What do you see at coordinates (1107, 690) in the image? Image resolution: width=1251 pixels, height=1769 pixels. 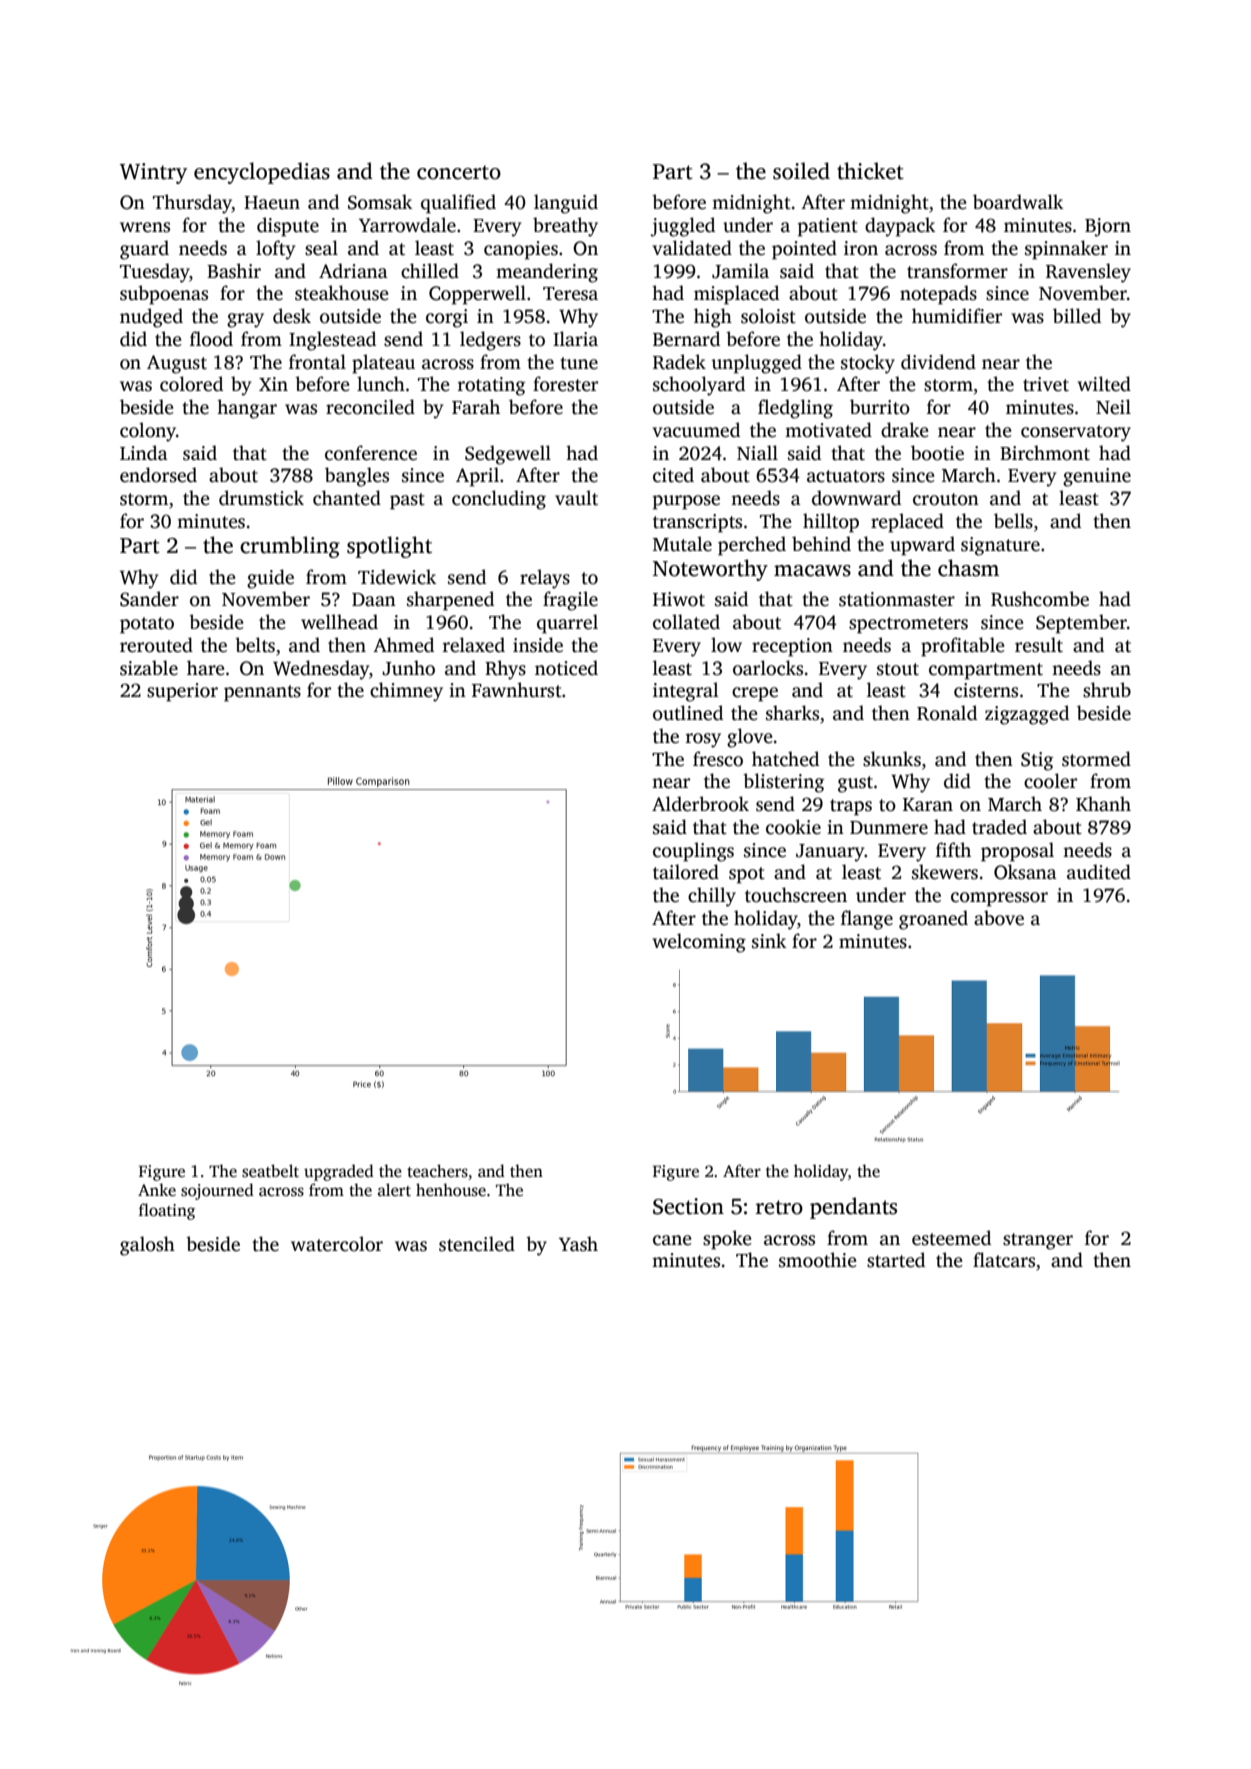 I see `shrub` at bounding box center [1107, 690].
